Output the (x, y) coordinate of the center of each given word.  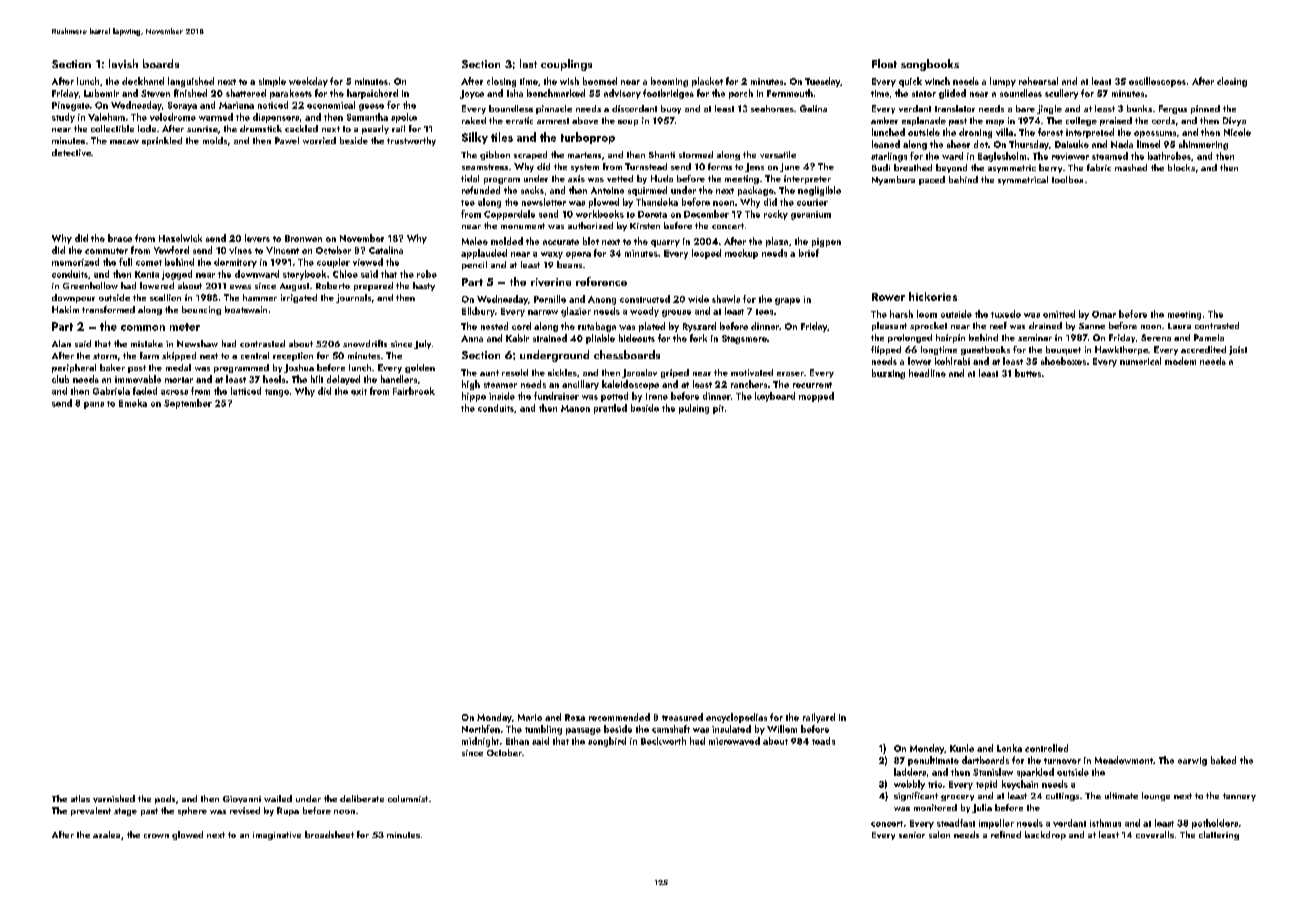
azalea (106, 834)
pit (718, 409)
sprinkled (162, 141)
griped (675, 373)
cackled (301, 128)
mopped (816, 397)
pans (94, 405)
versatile (778, 154)
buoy (671, 109)
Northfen (481, 729)
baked (1223, 760)
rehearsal (1038, 81)
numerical (1140, 361)
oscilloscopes (1157, 82)
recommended (619, 717)
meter (185, 327)
